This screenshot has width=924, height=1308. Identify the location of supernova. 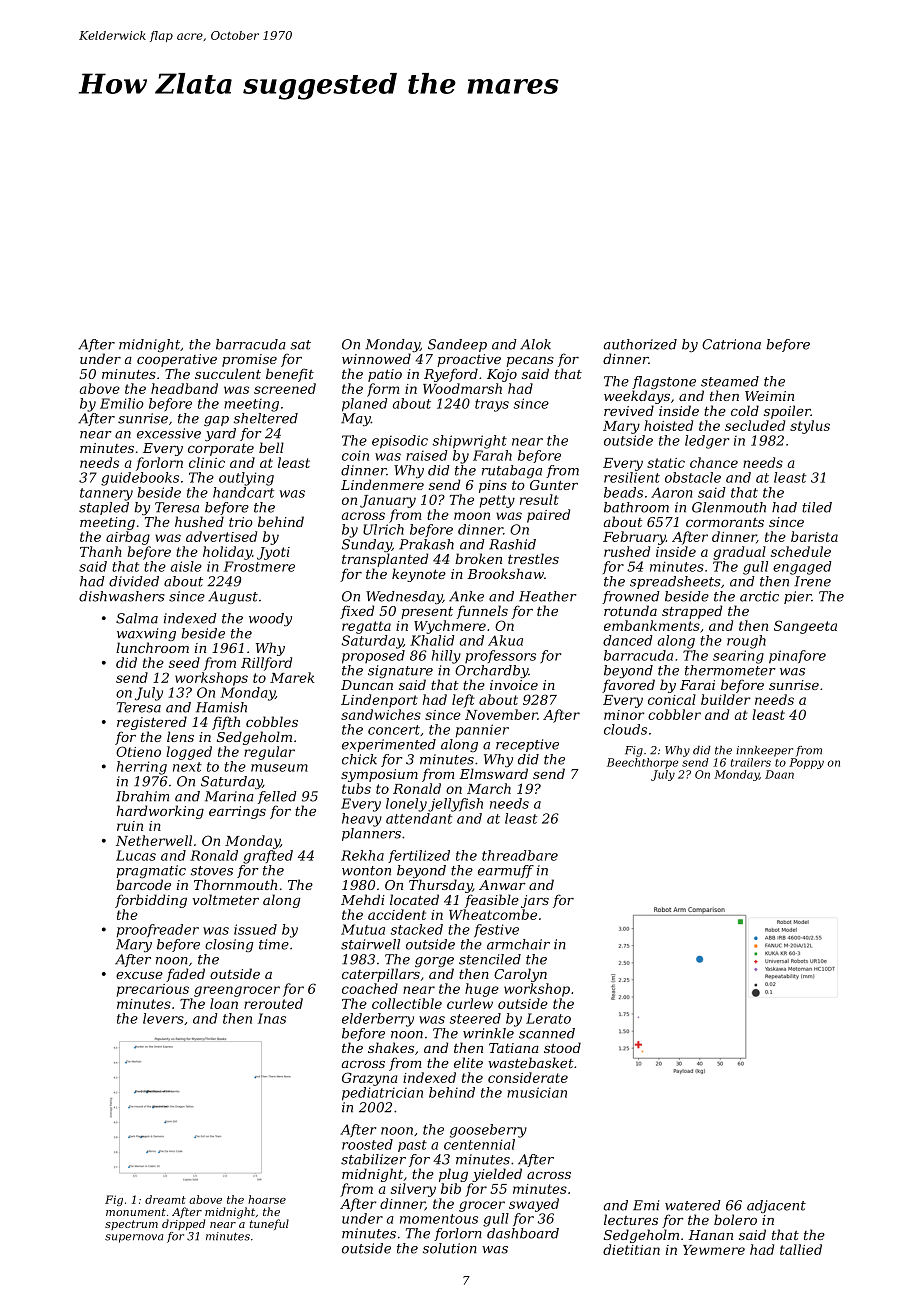
(134, 1238).
